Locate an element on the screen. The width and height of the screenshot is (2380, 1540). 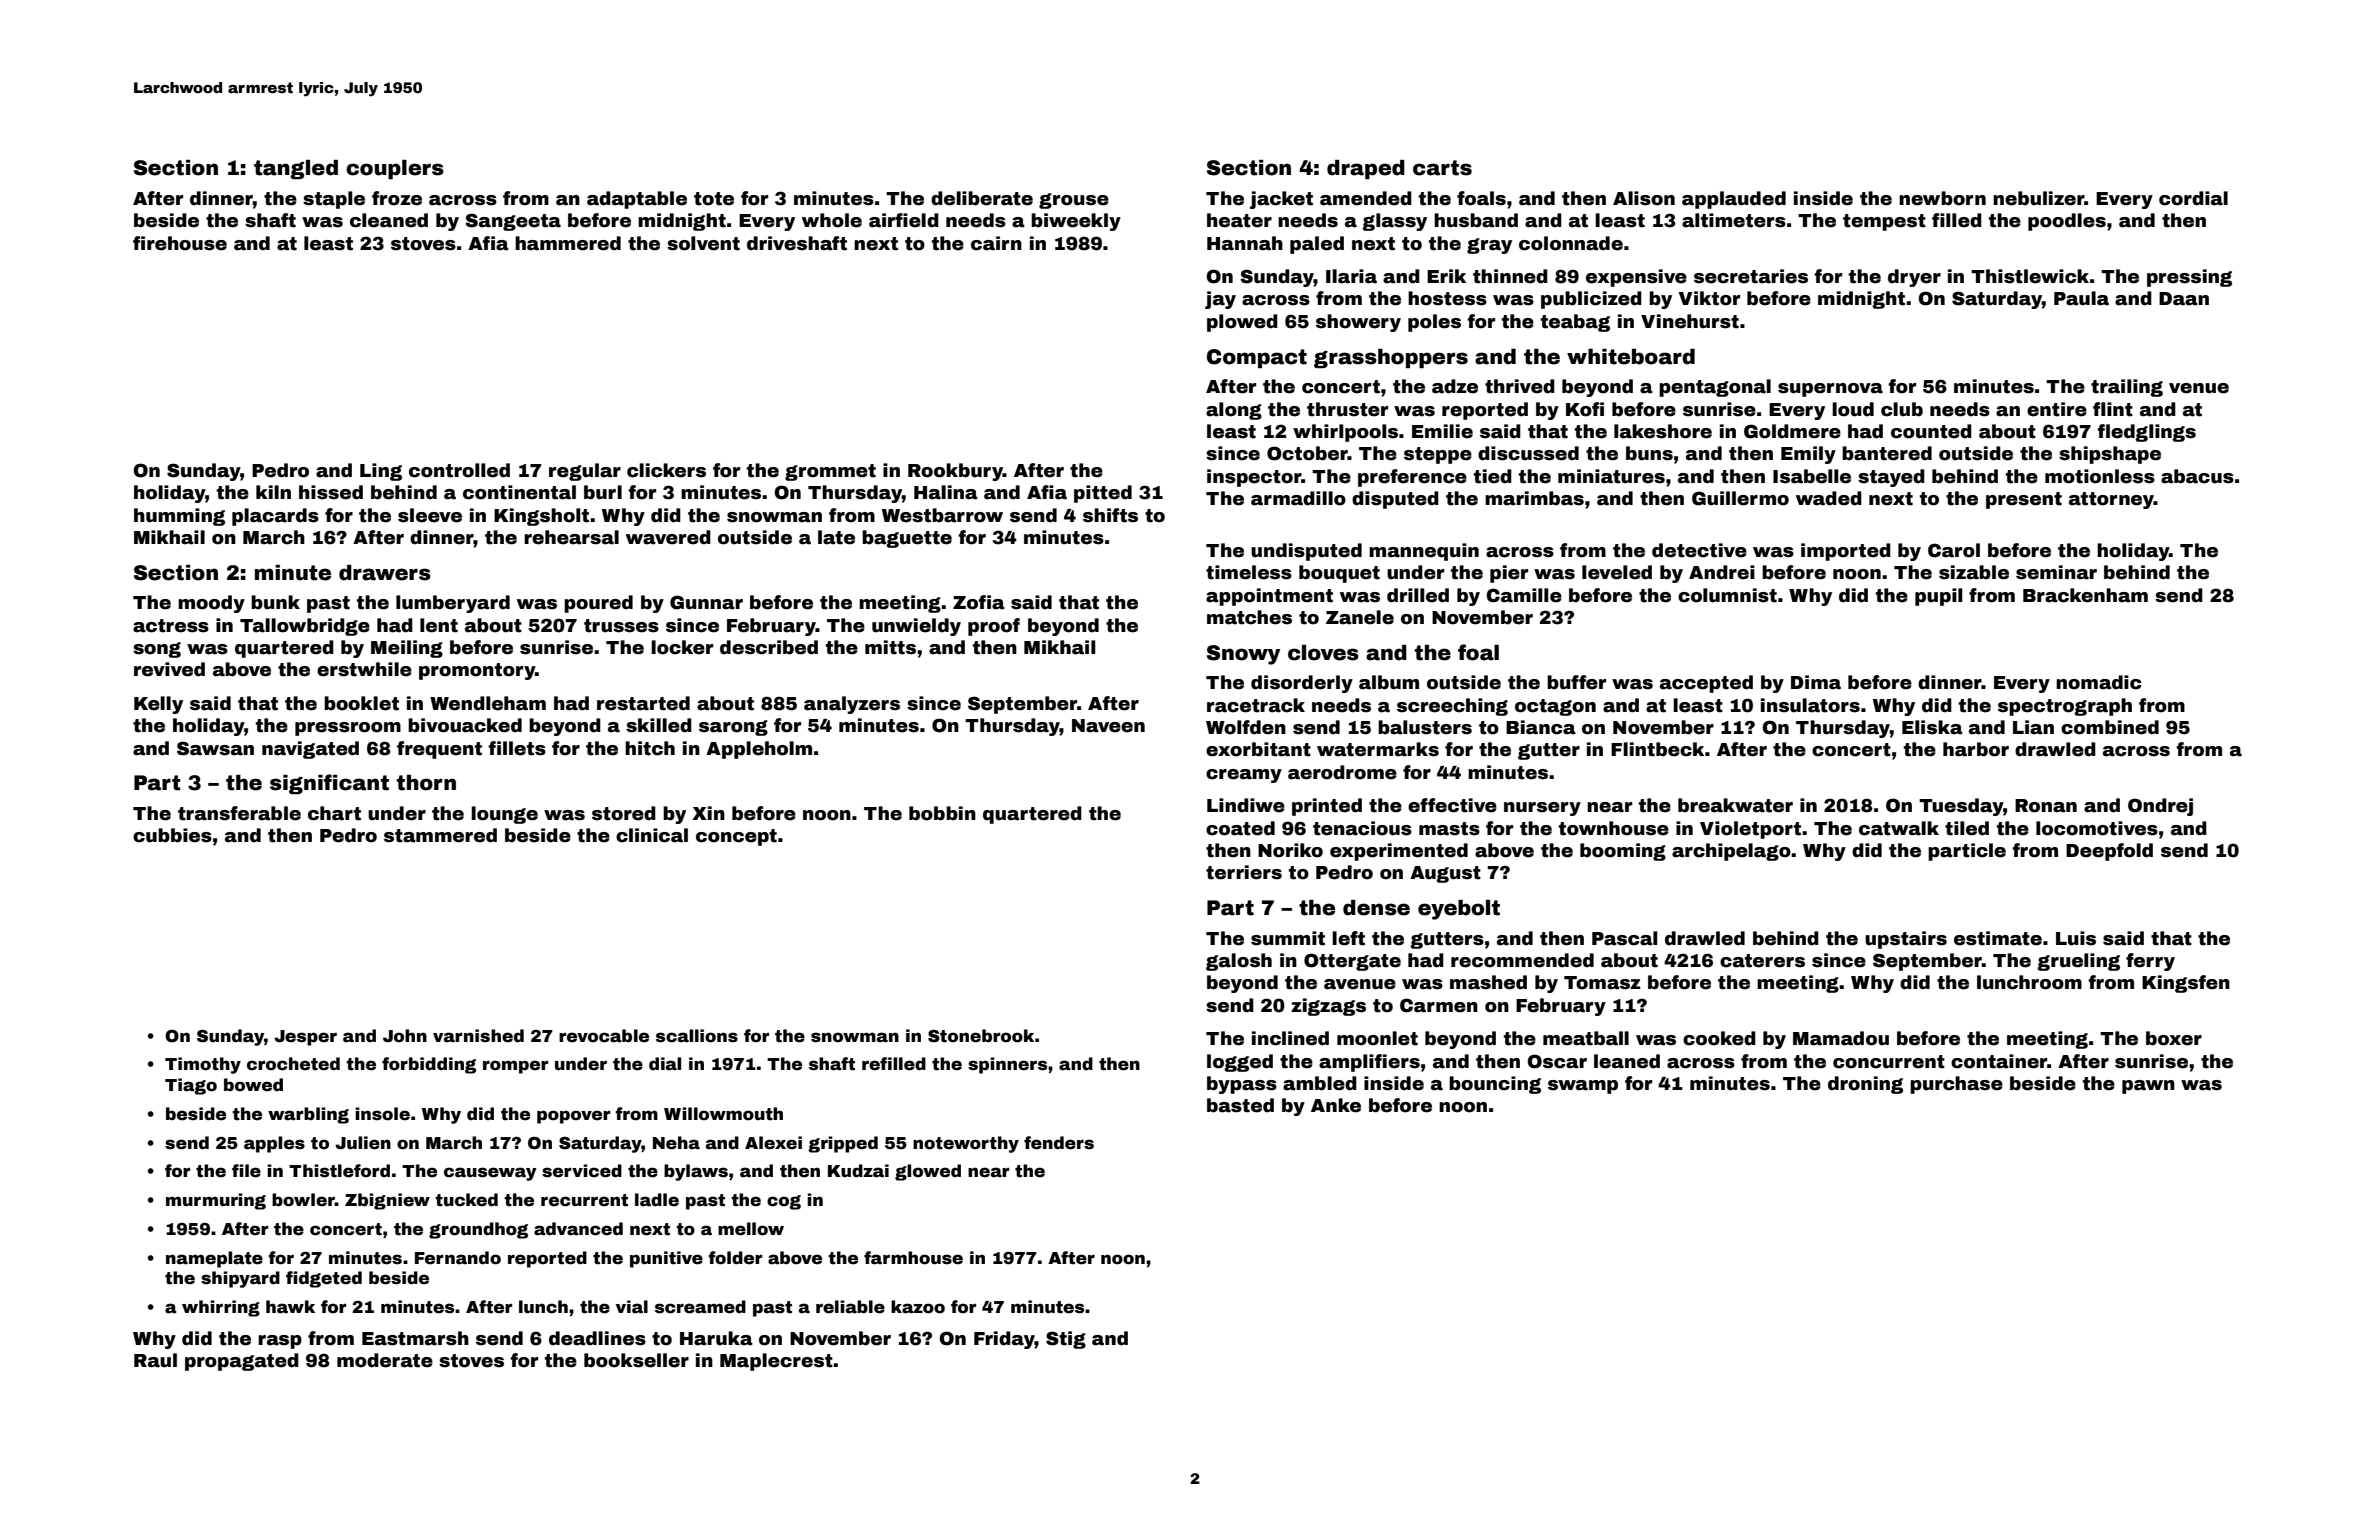
Ondrej is located at coordinates (2160, 807).
